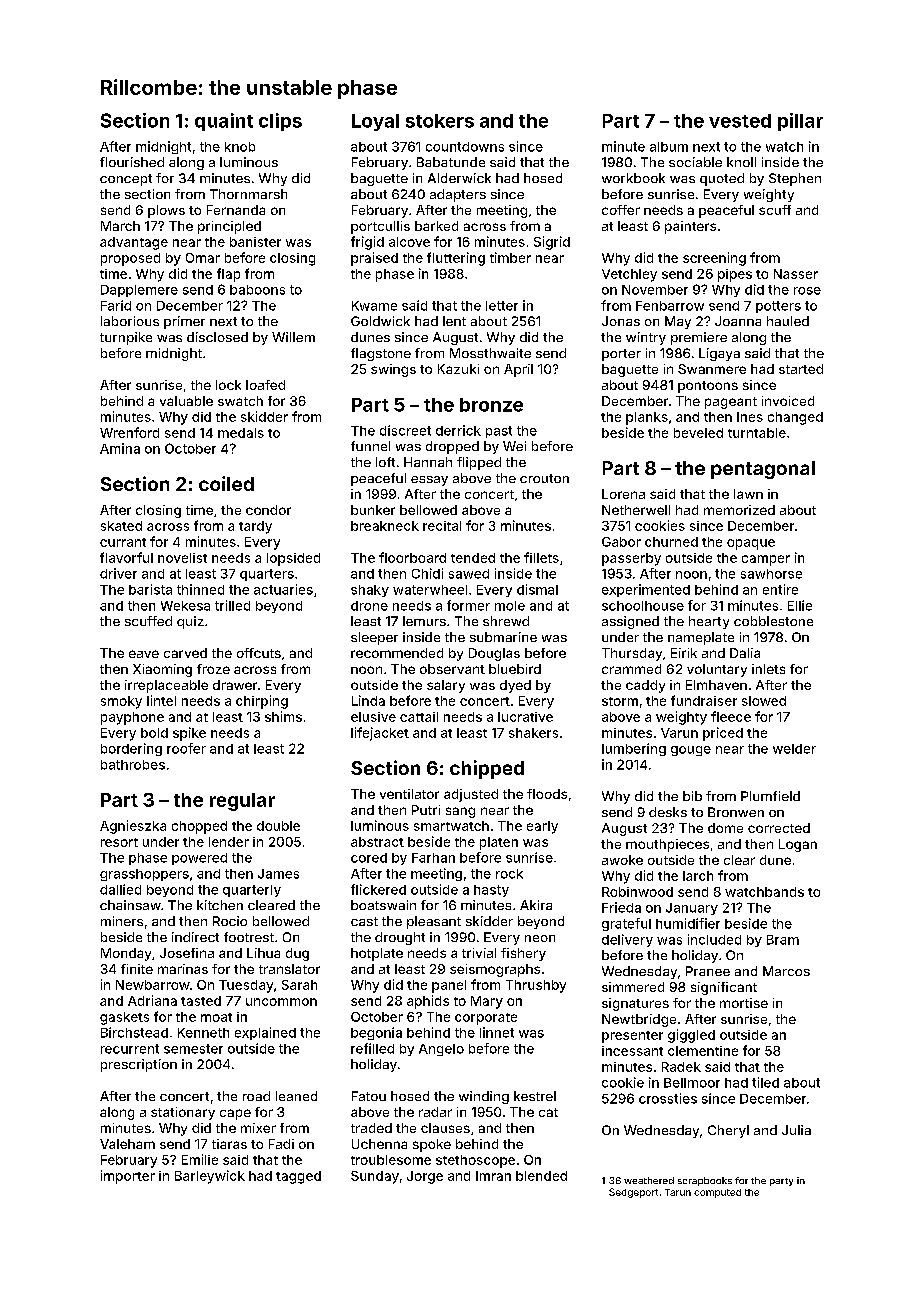 The image size is (924, 1308). What do you see at coordinates (249, 937) in the image?
I see `footrest` at bounding box center [249, 937].
